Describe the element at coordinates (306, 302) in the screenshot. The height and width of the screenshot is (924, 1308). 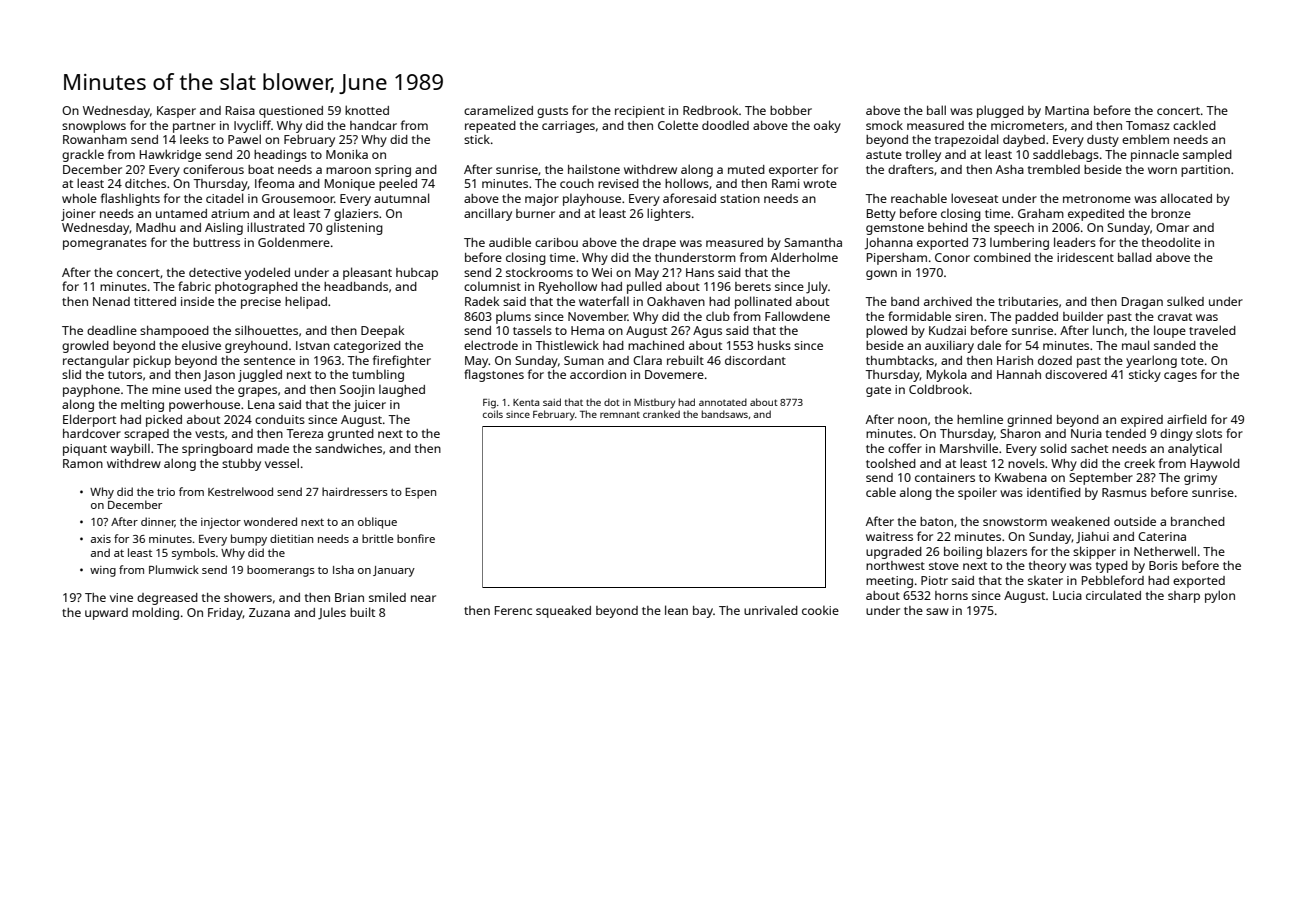
I see `helipad` at that location.
